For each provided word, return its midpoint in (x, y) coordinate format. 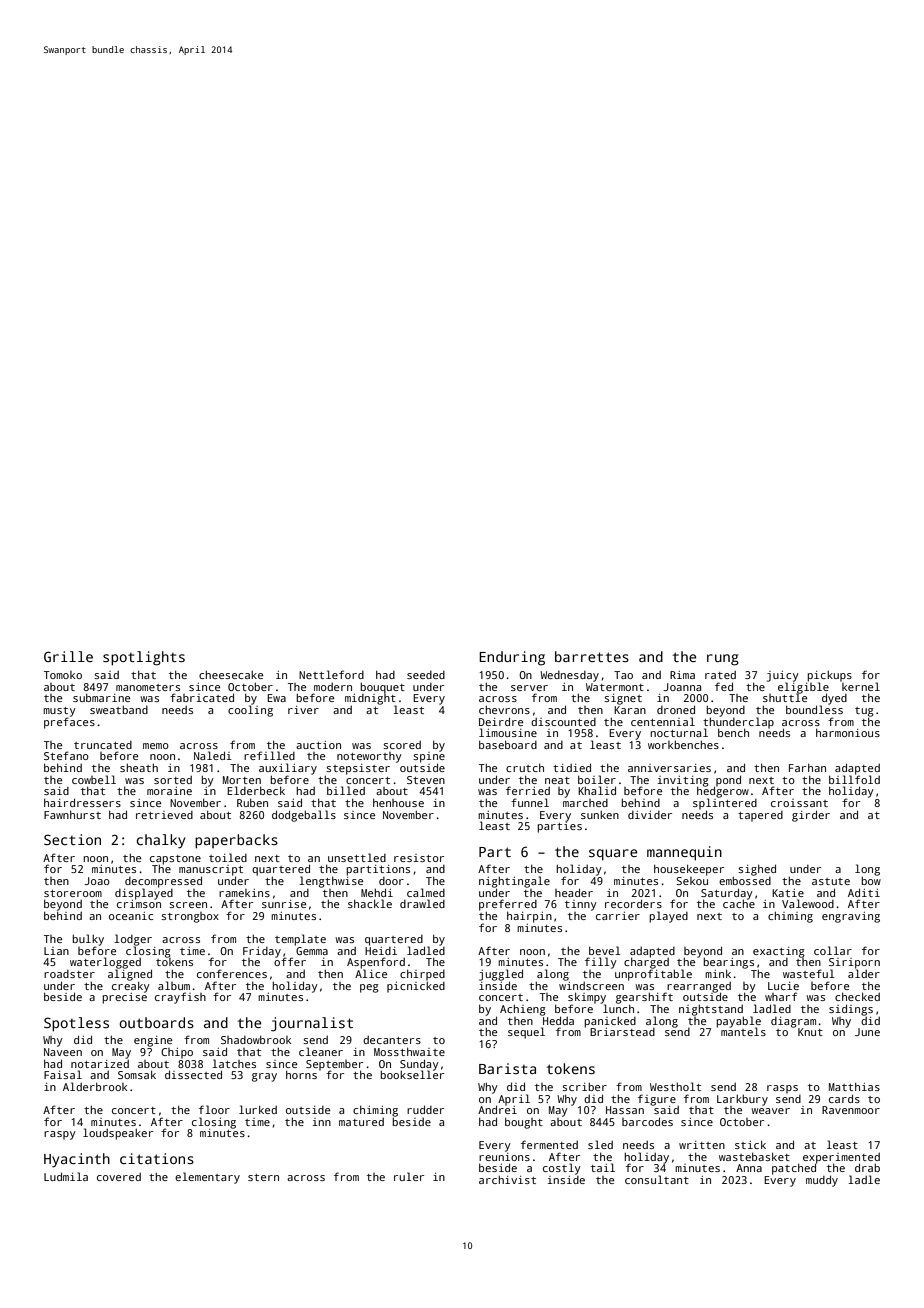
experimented (841, 1158)
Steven (426, 780)
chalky (161, 841)
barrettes (592, 656)
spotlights (144, 658)
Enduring (512, 658)
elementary (207, 1178)
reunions (504, 1157)
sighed (757, 870)
